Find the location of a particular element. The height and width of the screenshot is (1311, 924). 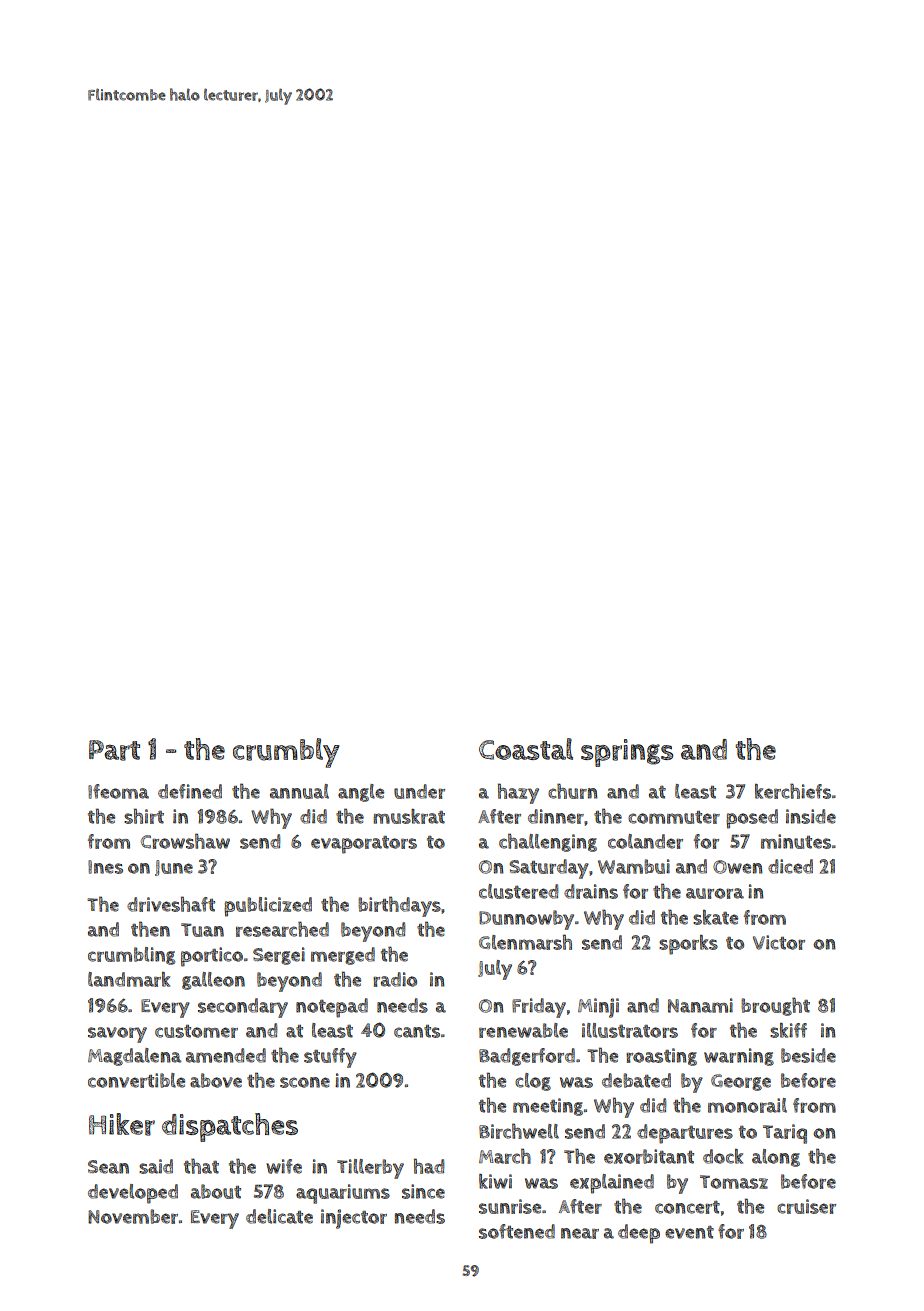

Magdalena is located at coordinates (135, 1057).
